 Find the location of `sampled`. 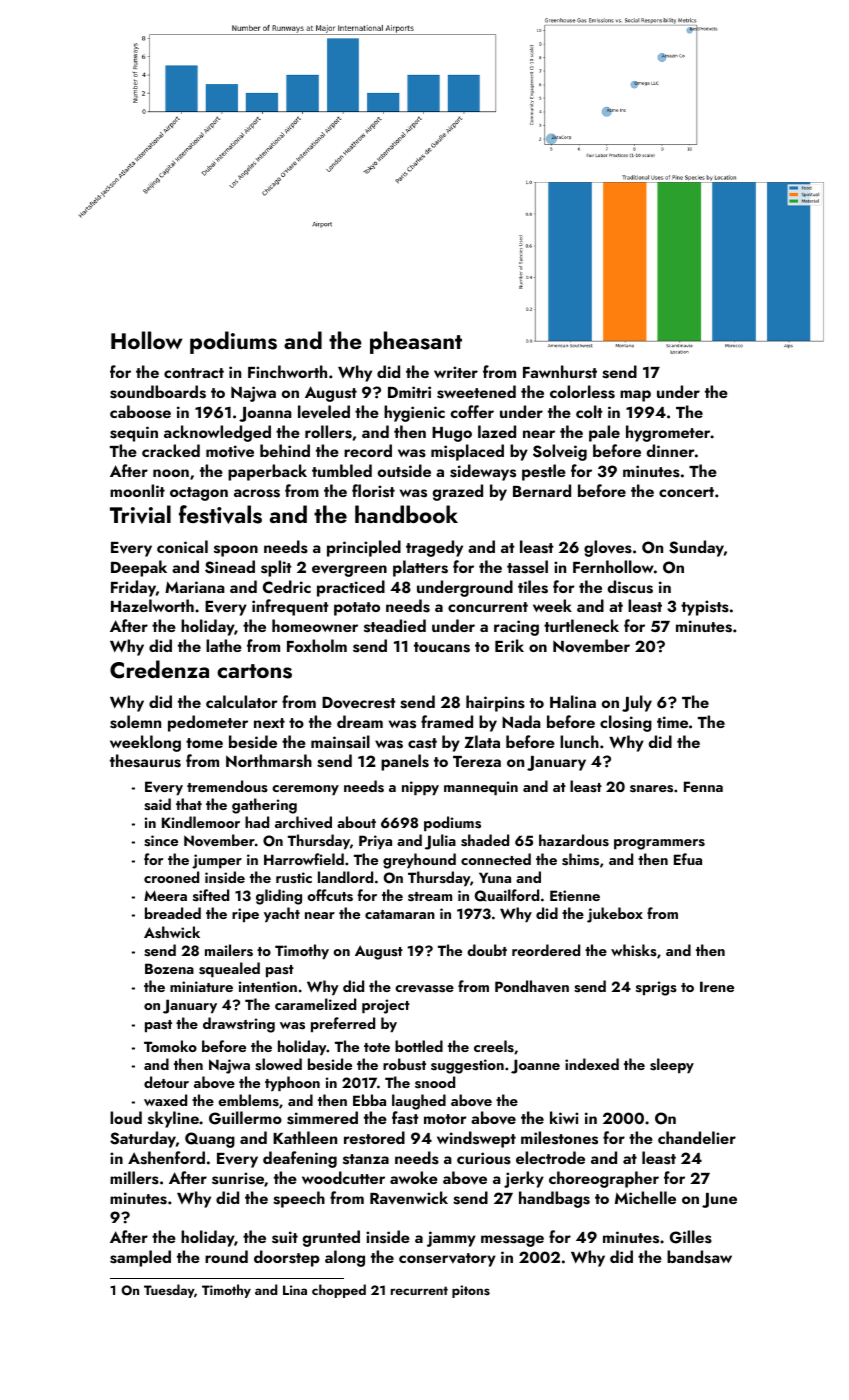

sampled is located at coordinates (140, 1258).
